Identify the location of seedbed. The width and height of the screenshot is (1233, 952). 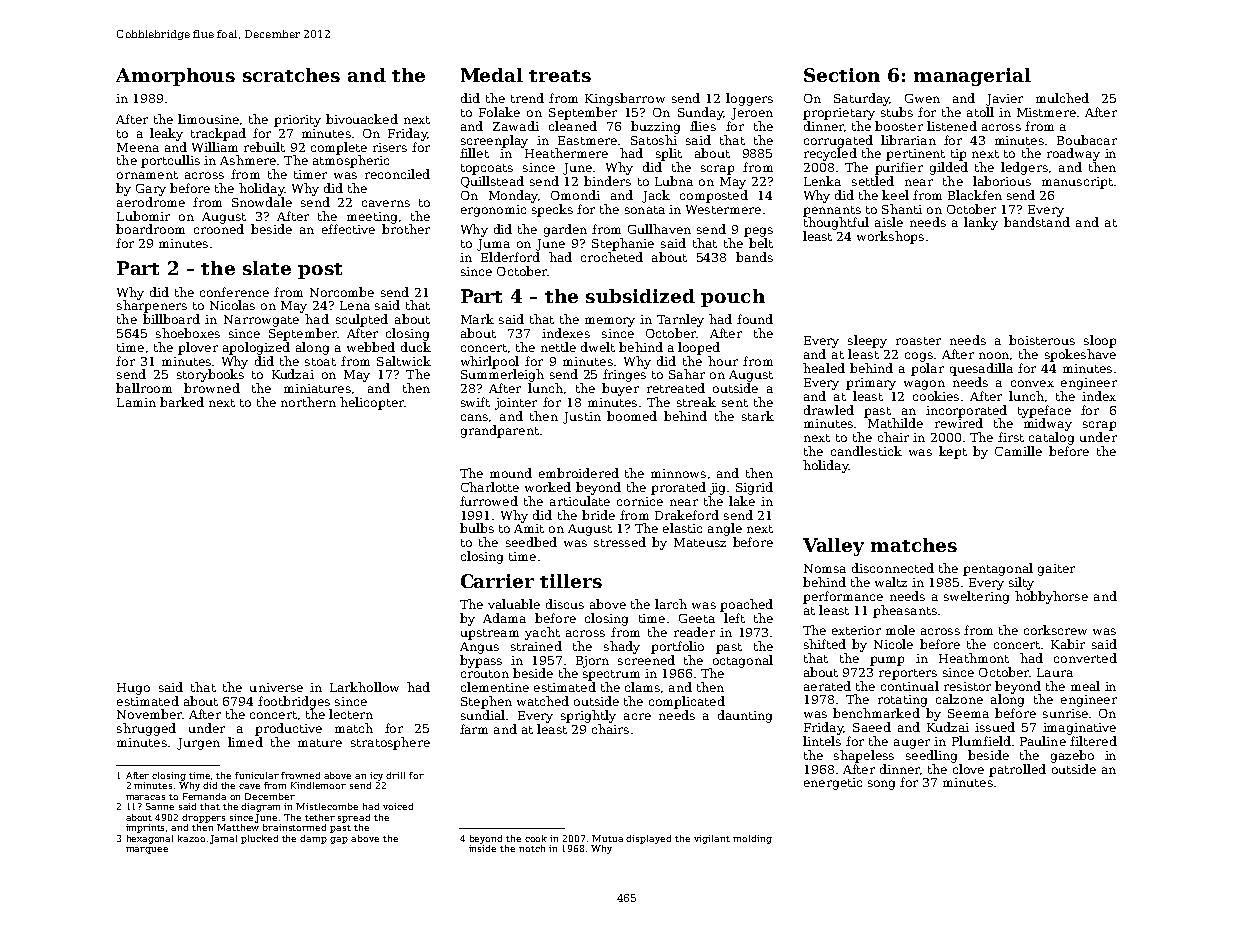
(531, 542).
